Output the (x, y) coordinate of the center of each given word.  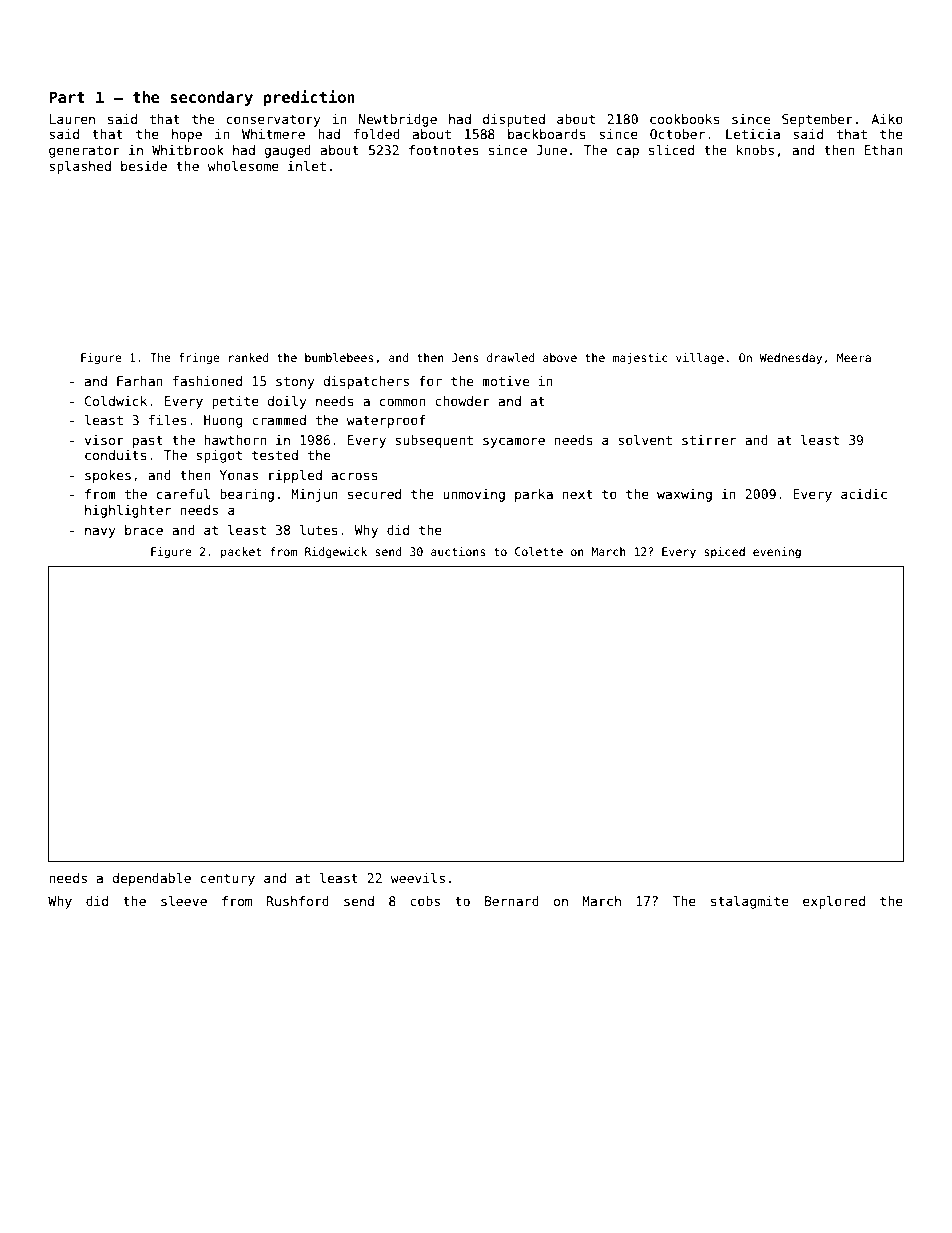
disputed (514, 120)
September (817, 120)
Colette (539, 551)
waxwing (684, 495)
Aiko (887, 119)
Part (67, 97)
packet (241, 553)
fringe (199, 359)
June (551, 150)
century (228, 879)
